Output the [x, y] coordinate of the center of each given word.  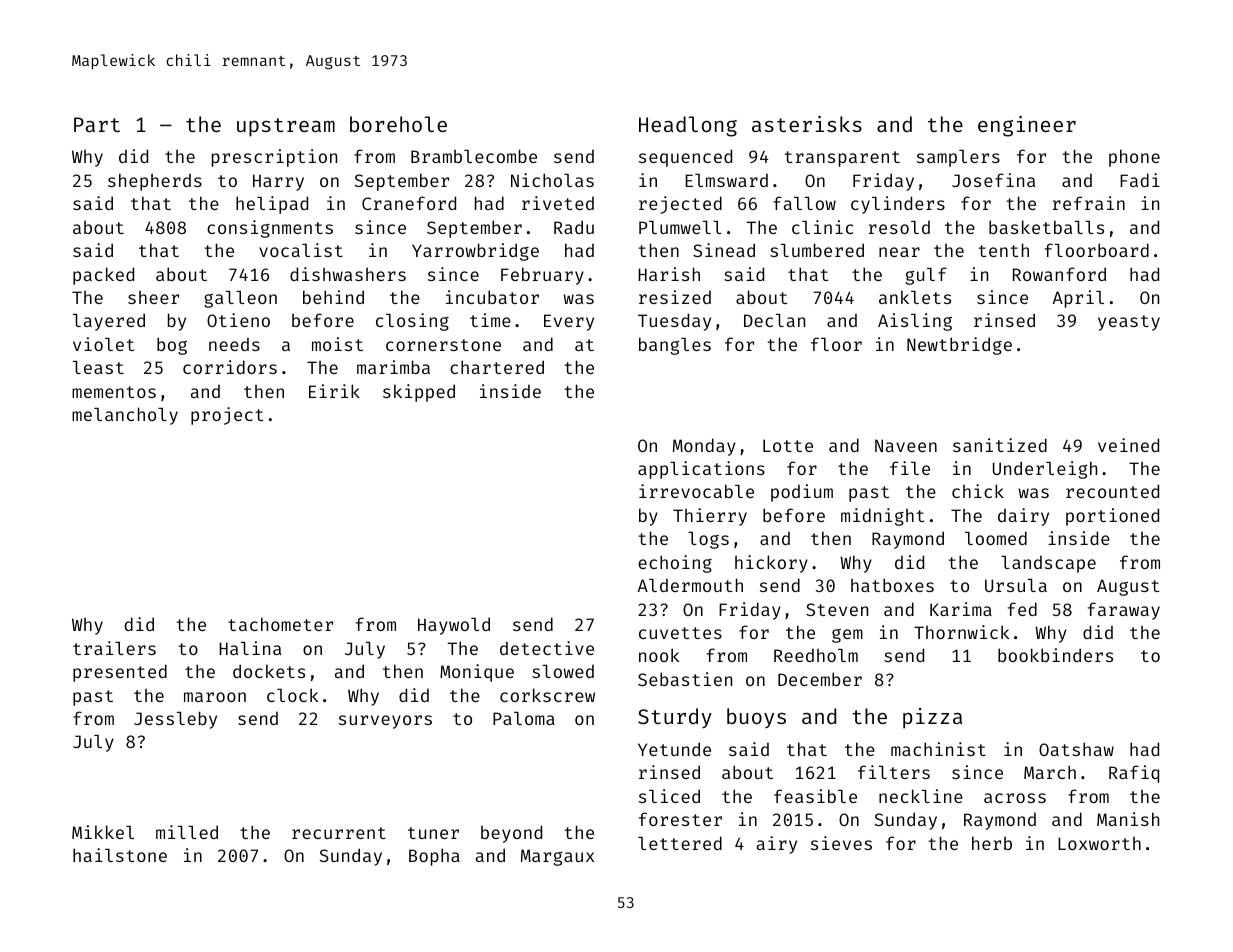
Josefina [993, 180]
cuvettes [680, 633]
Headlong [688, 126]
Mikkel [103, 832]
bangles [675, 346]
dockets [269, 671]
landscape [1048, 564]
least [98, 367]
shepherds [155, 182]
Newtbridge [959, 346]
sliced [669, 796]
